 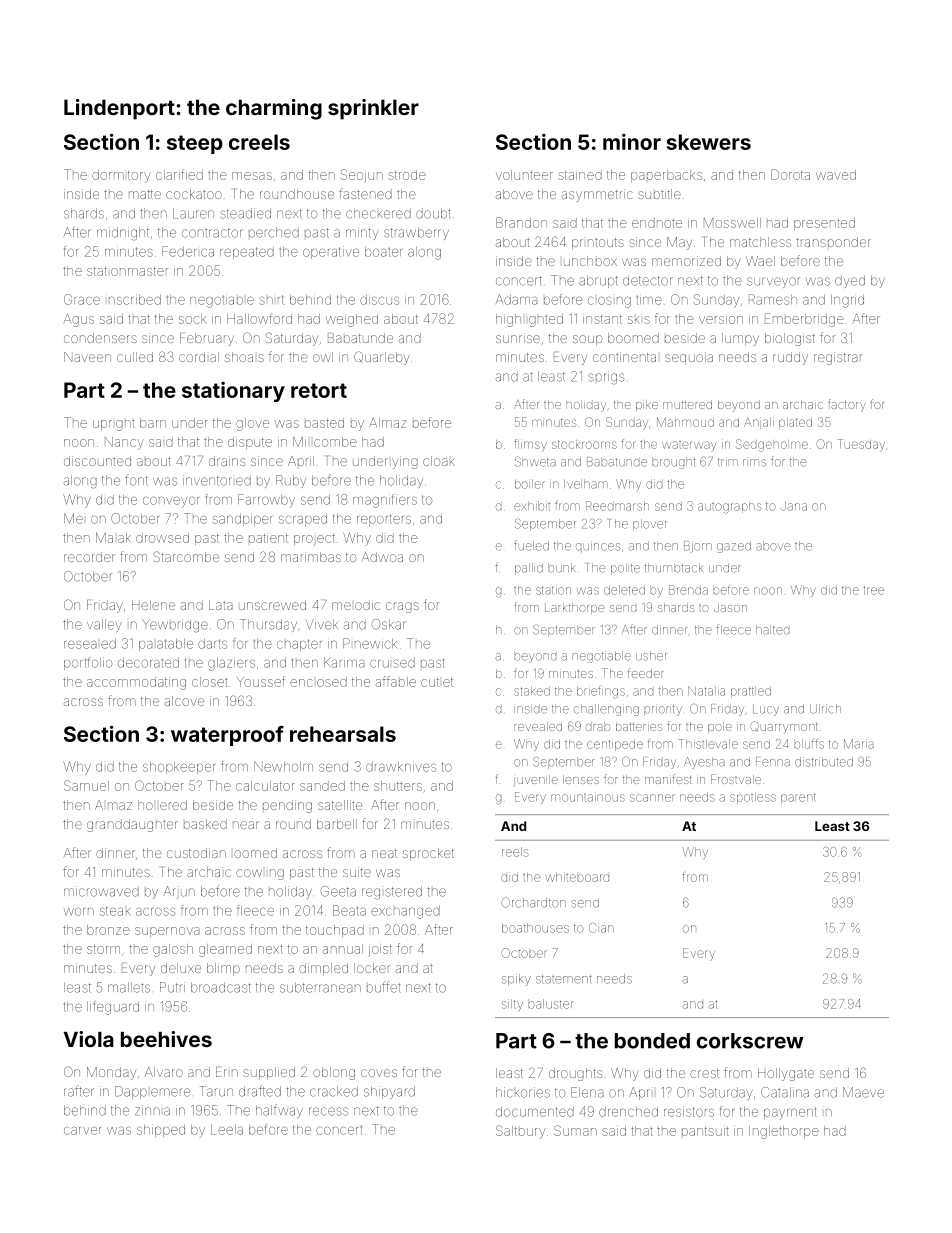 I want to click on dormitory, so click(x=121, y=176).
